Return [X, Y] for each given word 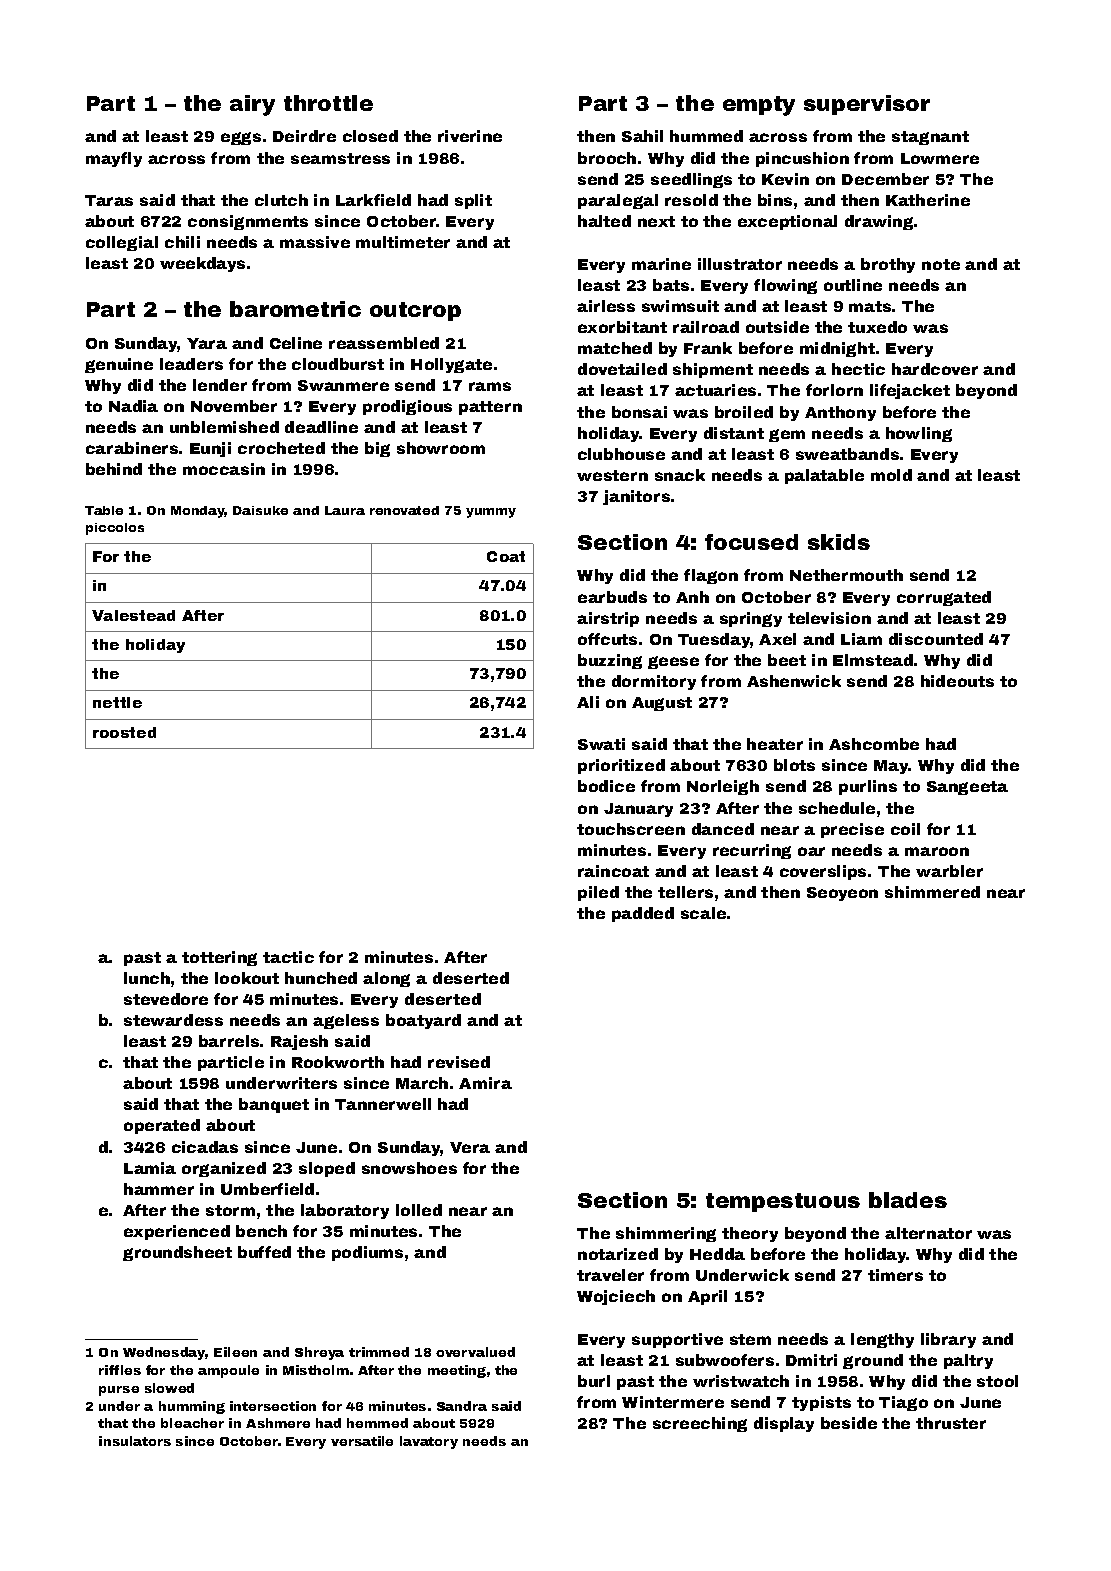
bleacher [192, 1423]
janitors [636, 497]
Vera [470, 1147]
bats [671, 285]
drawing [879, 222]
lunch [147, 978]
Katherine [928, 200]
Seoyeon [842, 894]
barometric [295, 309]
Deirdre [304, 136]
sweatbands [847, 454]
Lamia [150, 1168]
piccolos [115, 529]
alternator [928, 1233]
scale [703, 913]
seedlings [691, 180]
